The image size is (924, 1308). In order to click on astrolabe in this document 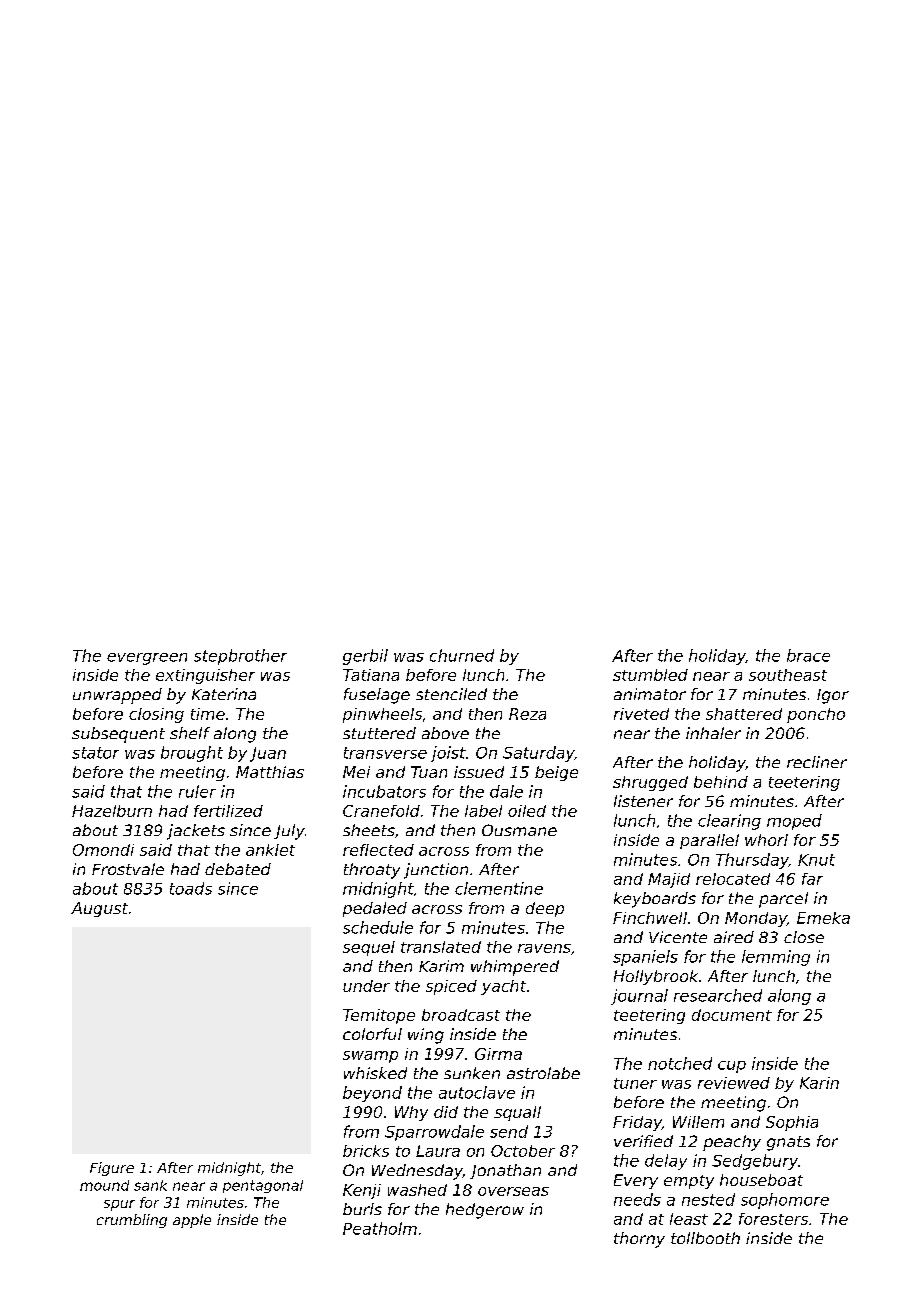, I will do `click(543, 1073)`.
